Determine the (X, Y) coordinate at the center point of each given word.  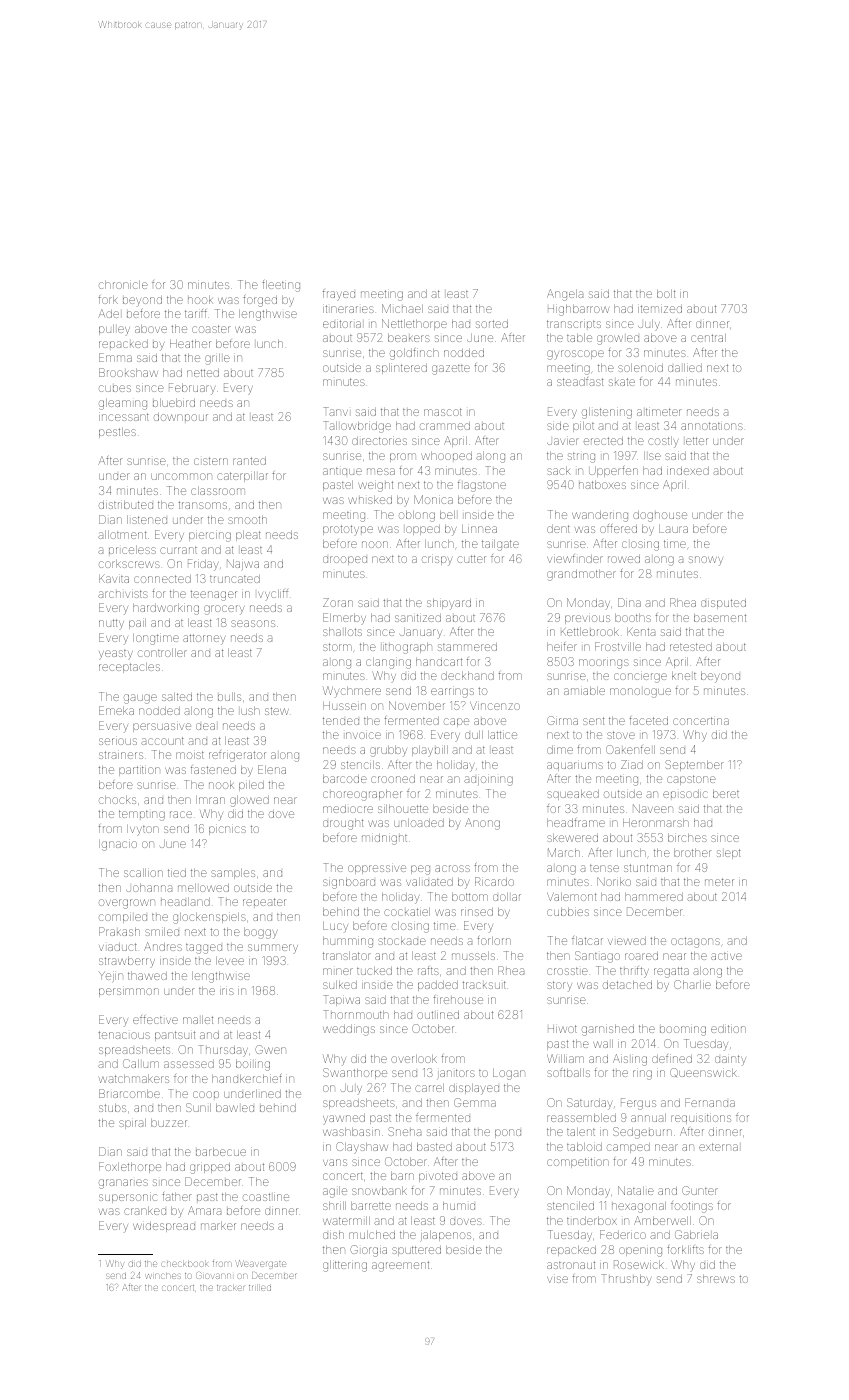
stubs (112, 1108)
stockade (402, 941)
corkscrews (129, 564)
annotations (712, 426)
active (726, 956)
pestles (117, 433)
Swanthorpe (355, 1073)
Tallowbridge (357, 427)
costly (663, 442)
